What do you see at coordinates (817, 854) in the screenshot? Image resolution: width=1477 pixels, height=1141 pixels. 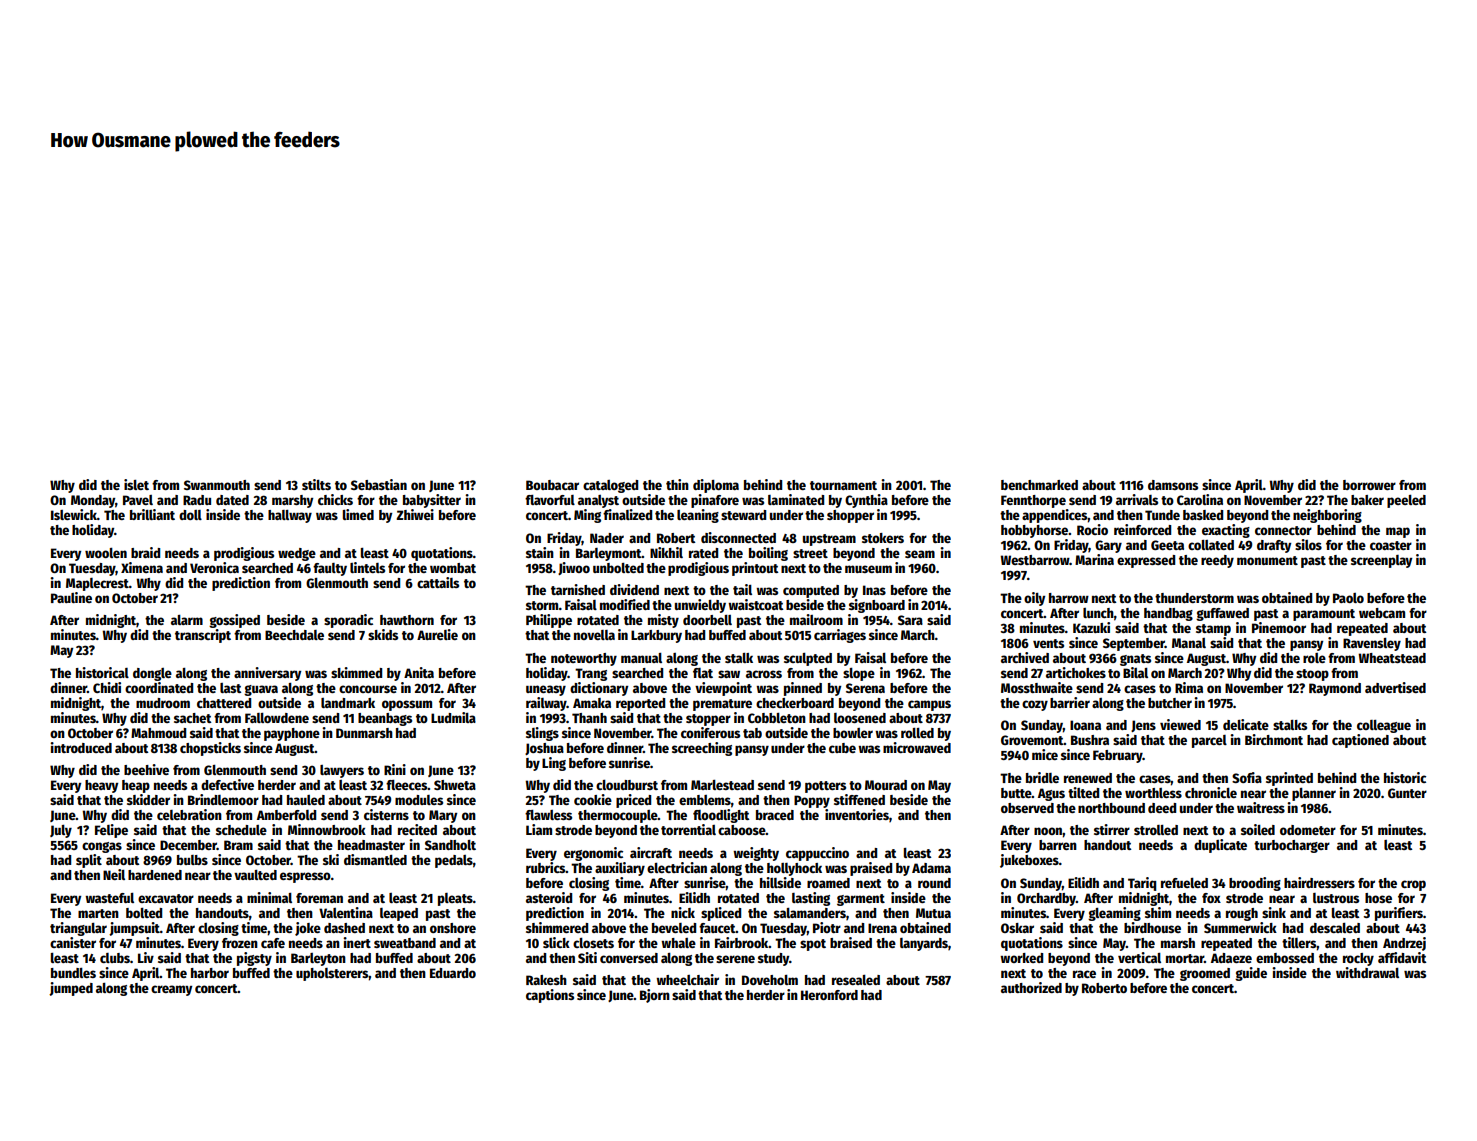 I see `cappuccino` at bounding box center [817, 854].
